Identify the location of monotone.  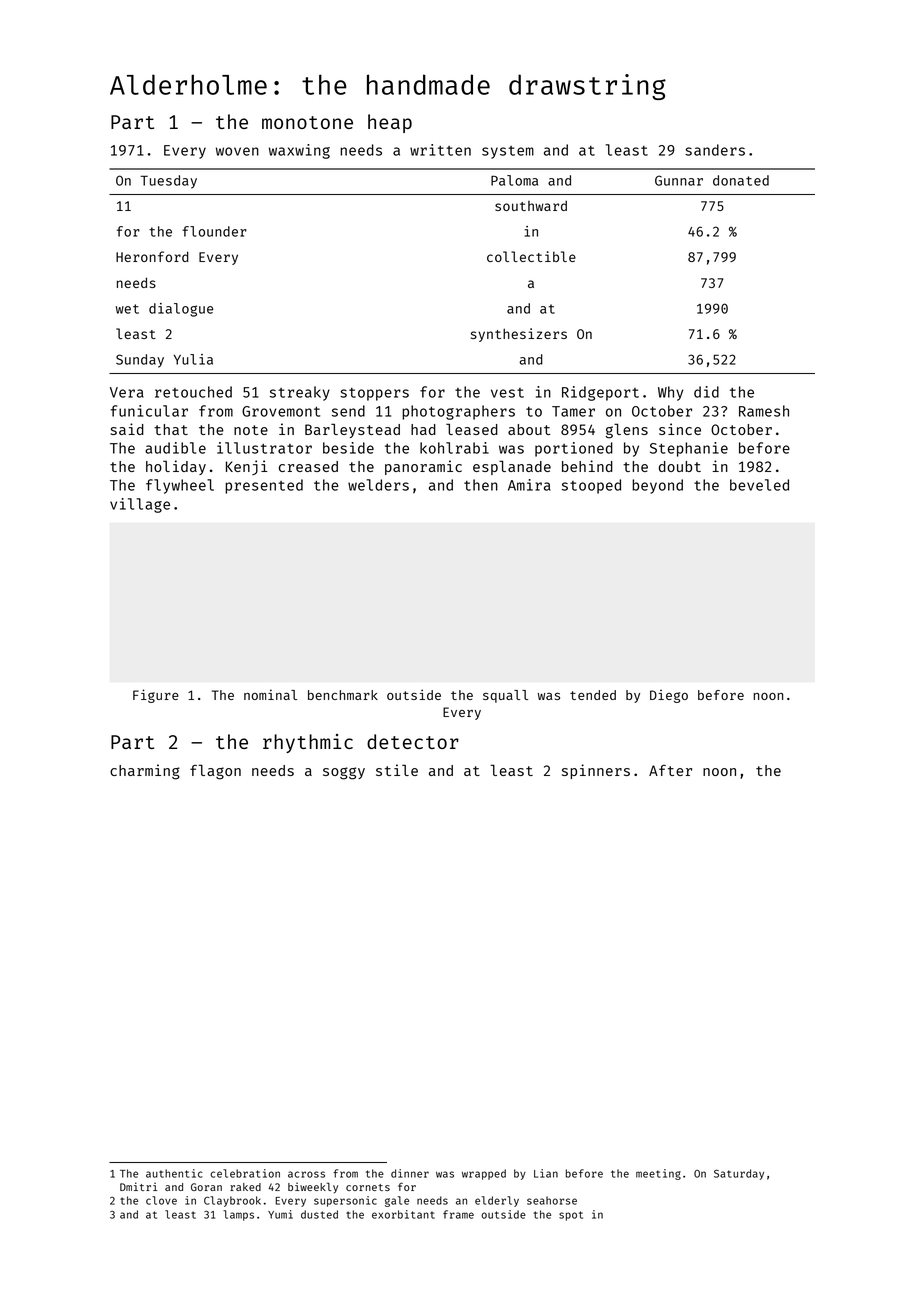
(307, 122).
